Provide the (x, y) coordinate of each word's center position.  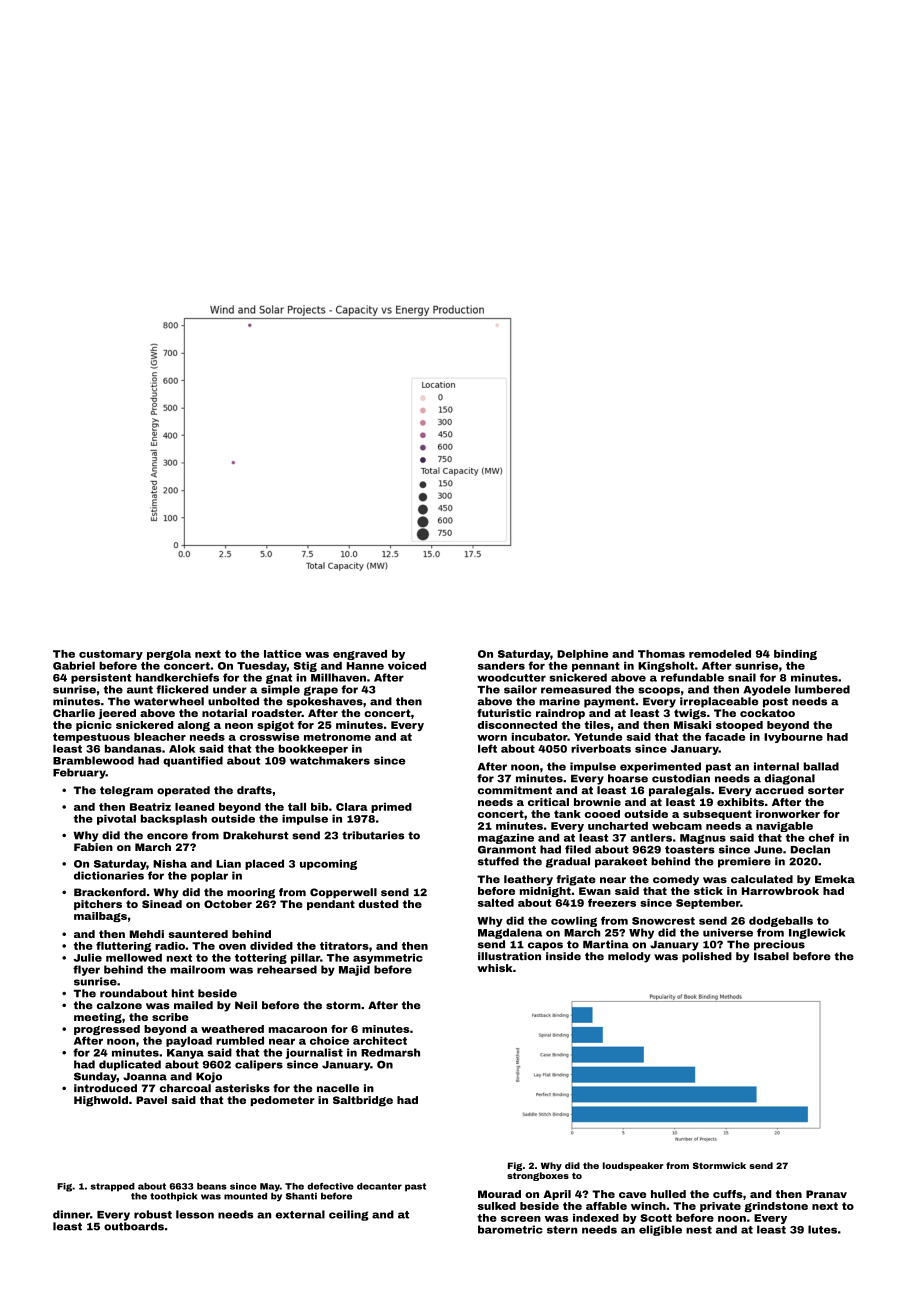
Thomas (661, 654)
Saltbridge (363, 1101)
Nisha (170, 863)
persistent (101, 678)
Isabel (771, 956)
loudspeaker (633, 1166)
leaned (194, 807)
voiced (407, 665)
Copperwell (343, 893)
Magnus (703, 839)
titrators (344, 946)
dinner (71, 1214)
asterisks (242, 1088)
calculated (762, 879)
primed (391, 808)
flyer (86, 970)
